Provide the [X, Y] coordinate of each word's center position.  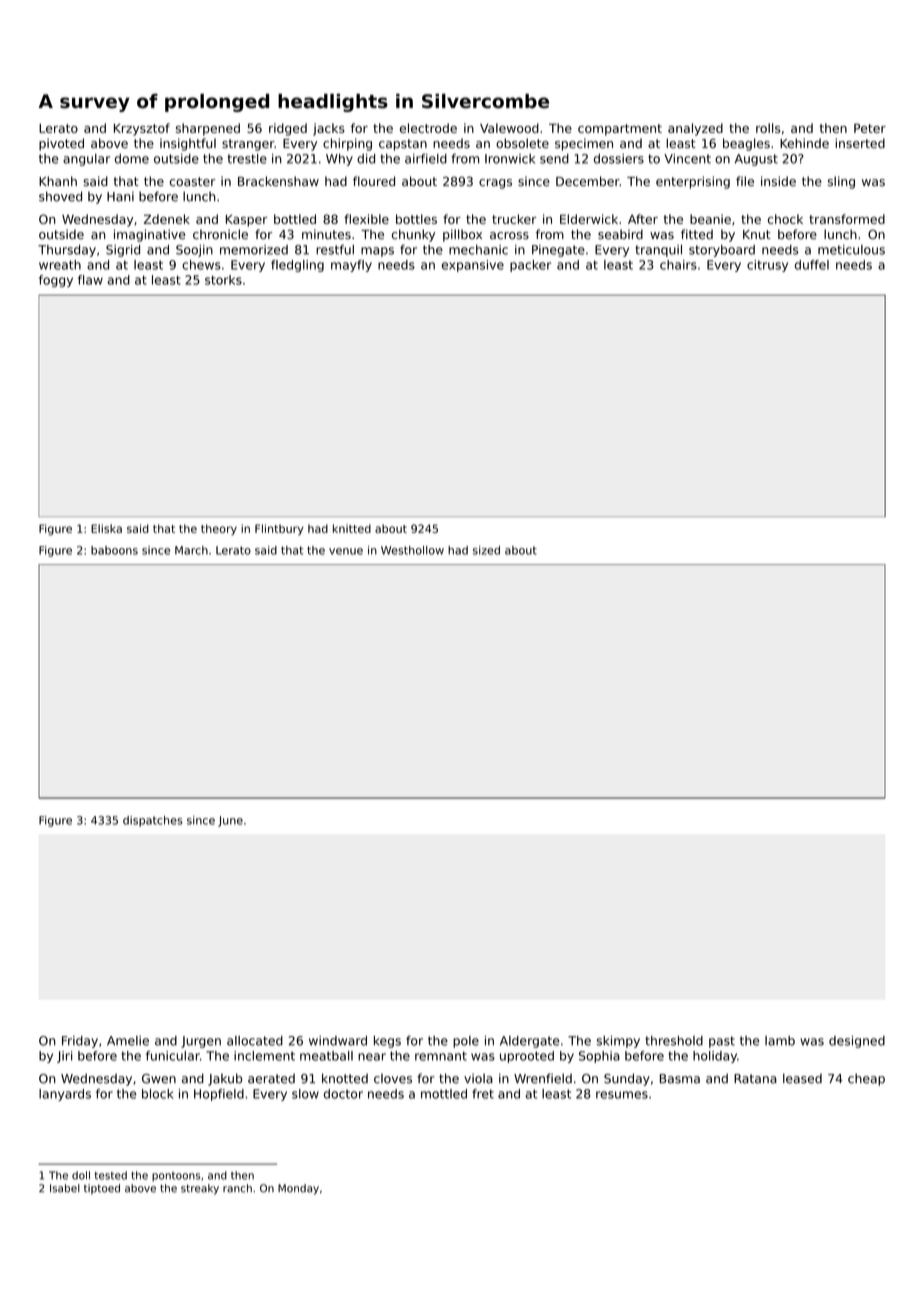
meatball [326, 1056]
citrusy [767, 266]
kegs [387, 1042]
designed [857, 1042]
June [230, 821]
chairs [678, 265]
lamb [780, 1041]
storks [223, 280]
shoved [60, 196]
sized [486, 550]
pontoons [176, 1177]
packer [530, 266]
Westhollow [412, 550]
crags [495, 184]
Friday [80, 1042]
